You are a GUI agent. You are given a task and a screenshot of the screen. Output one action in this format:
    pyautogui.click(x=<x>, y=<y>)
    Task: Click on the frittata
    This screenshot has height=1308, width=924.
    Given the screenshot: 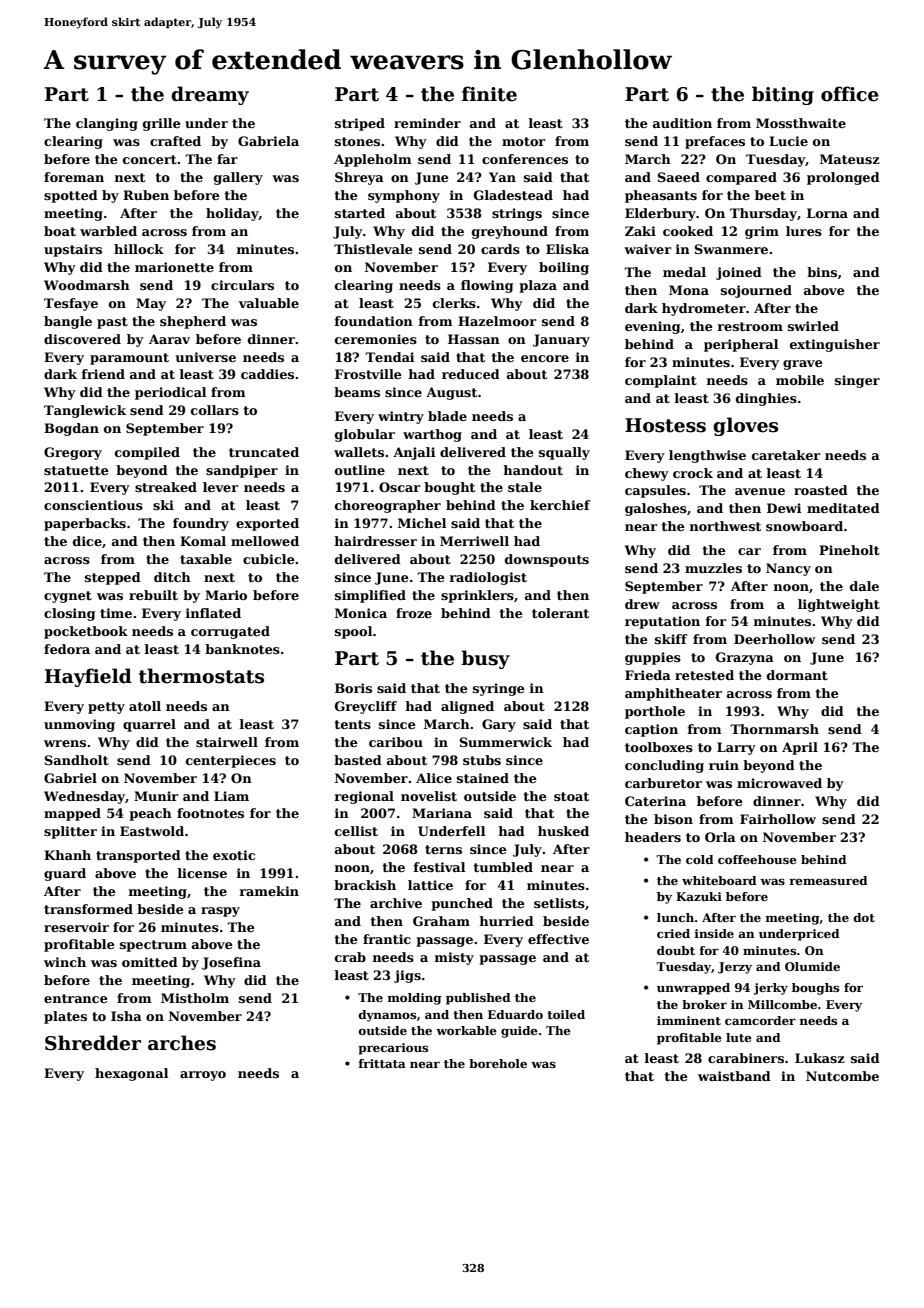 What is the action you would take?
    pyautogui.click(x=382, y=1063)
